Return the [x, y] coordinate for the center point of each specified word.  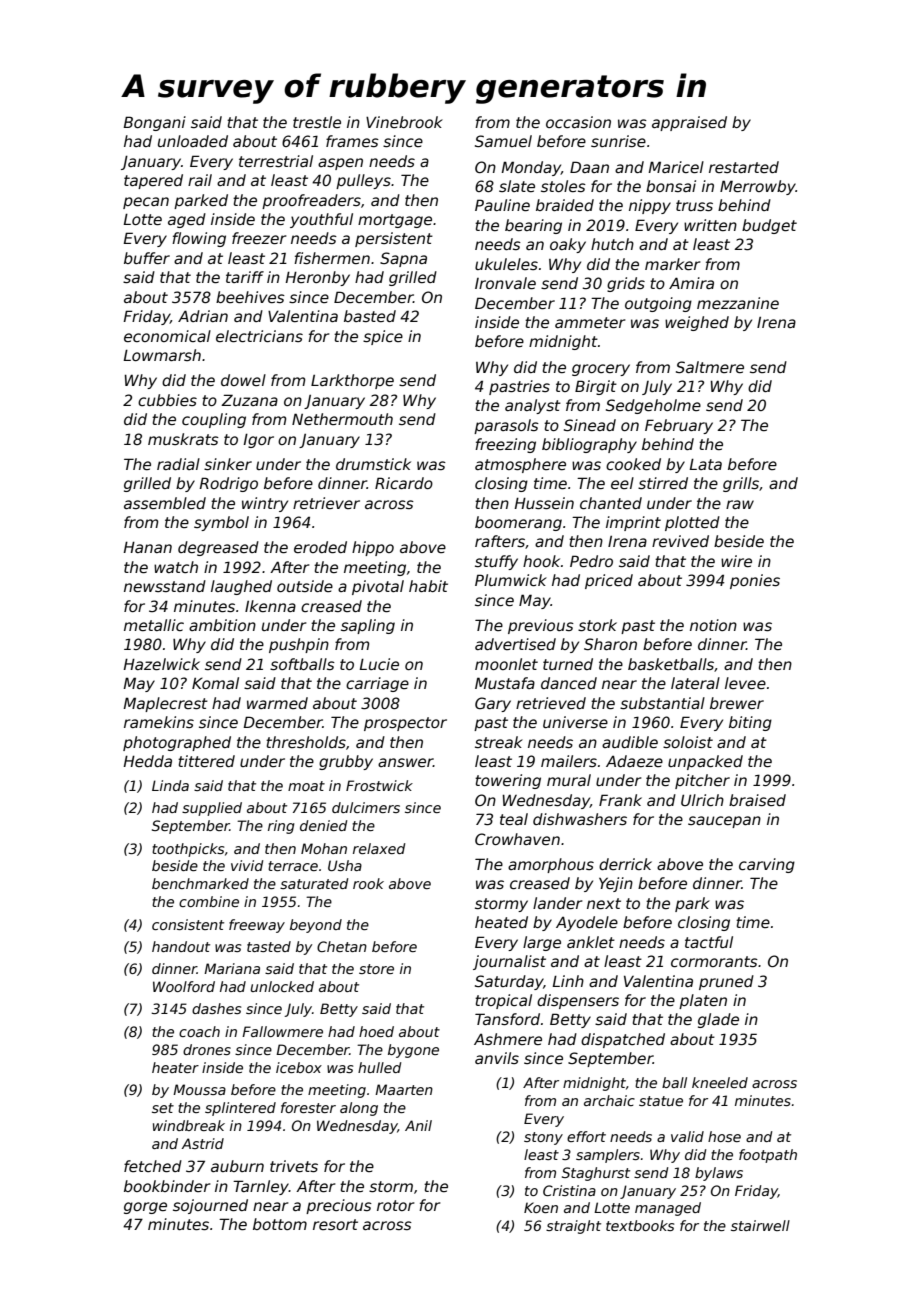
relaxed [379, 848]
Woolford [184, 986]
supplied [212, 809]
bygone [413, 1051]
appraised [689, 123]
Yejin [616, 884]
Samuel [503, 141]
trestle [317, 122]
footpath [768, 1156]
